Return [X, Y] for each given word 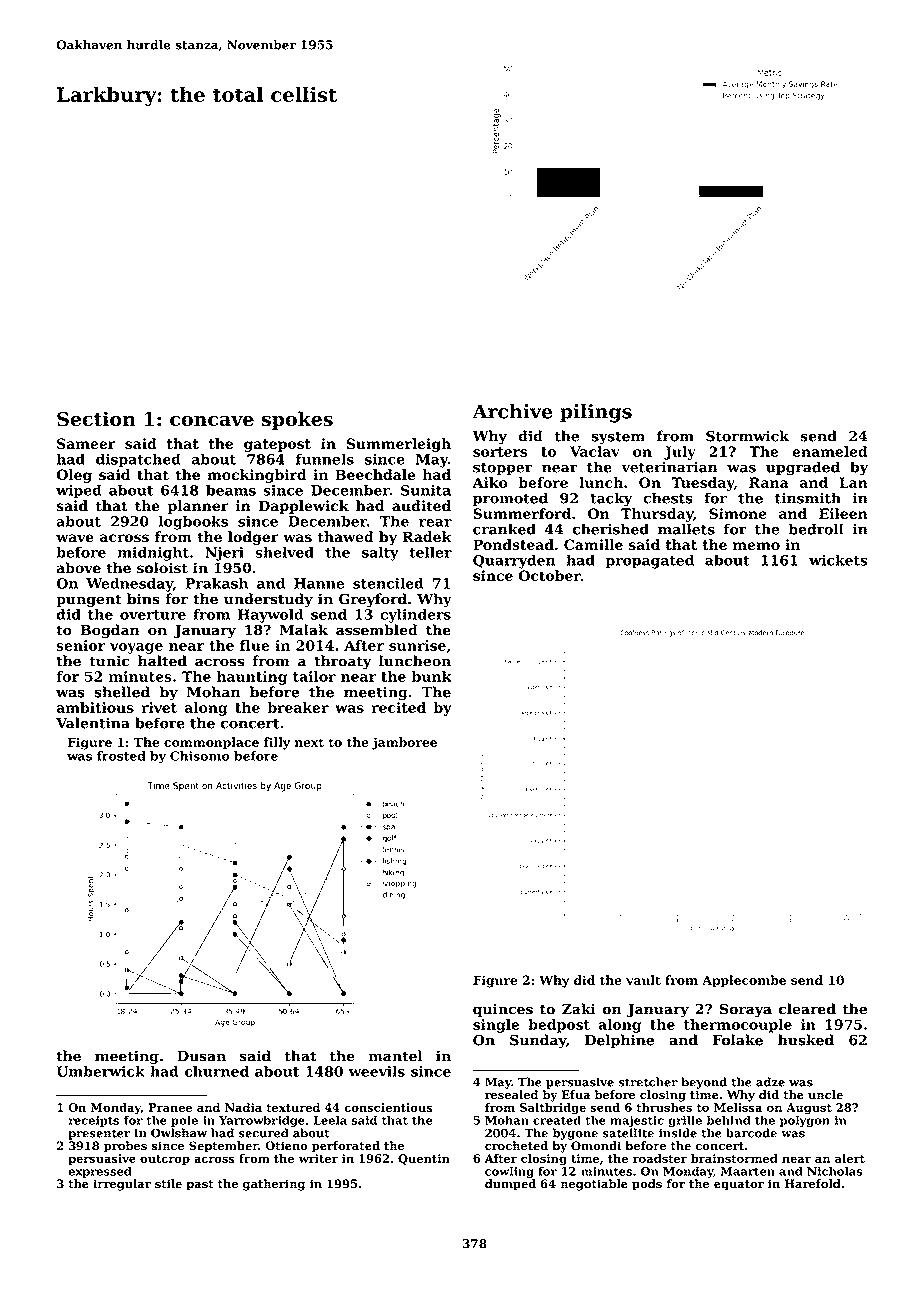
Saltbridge [553, 1109]
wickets [838, 560]
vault [643, 980]
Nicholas [835, 1171]
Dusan [201, 1056]
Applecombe [744, 981]
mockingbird [257, 476]
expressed [100, 1172]
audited [421, 506]
